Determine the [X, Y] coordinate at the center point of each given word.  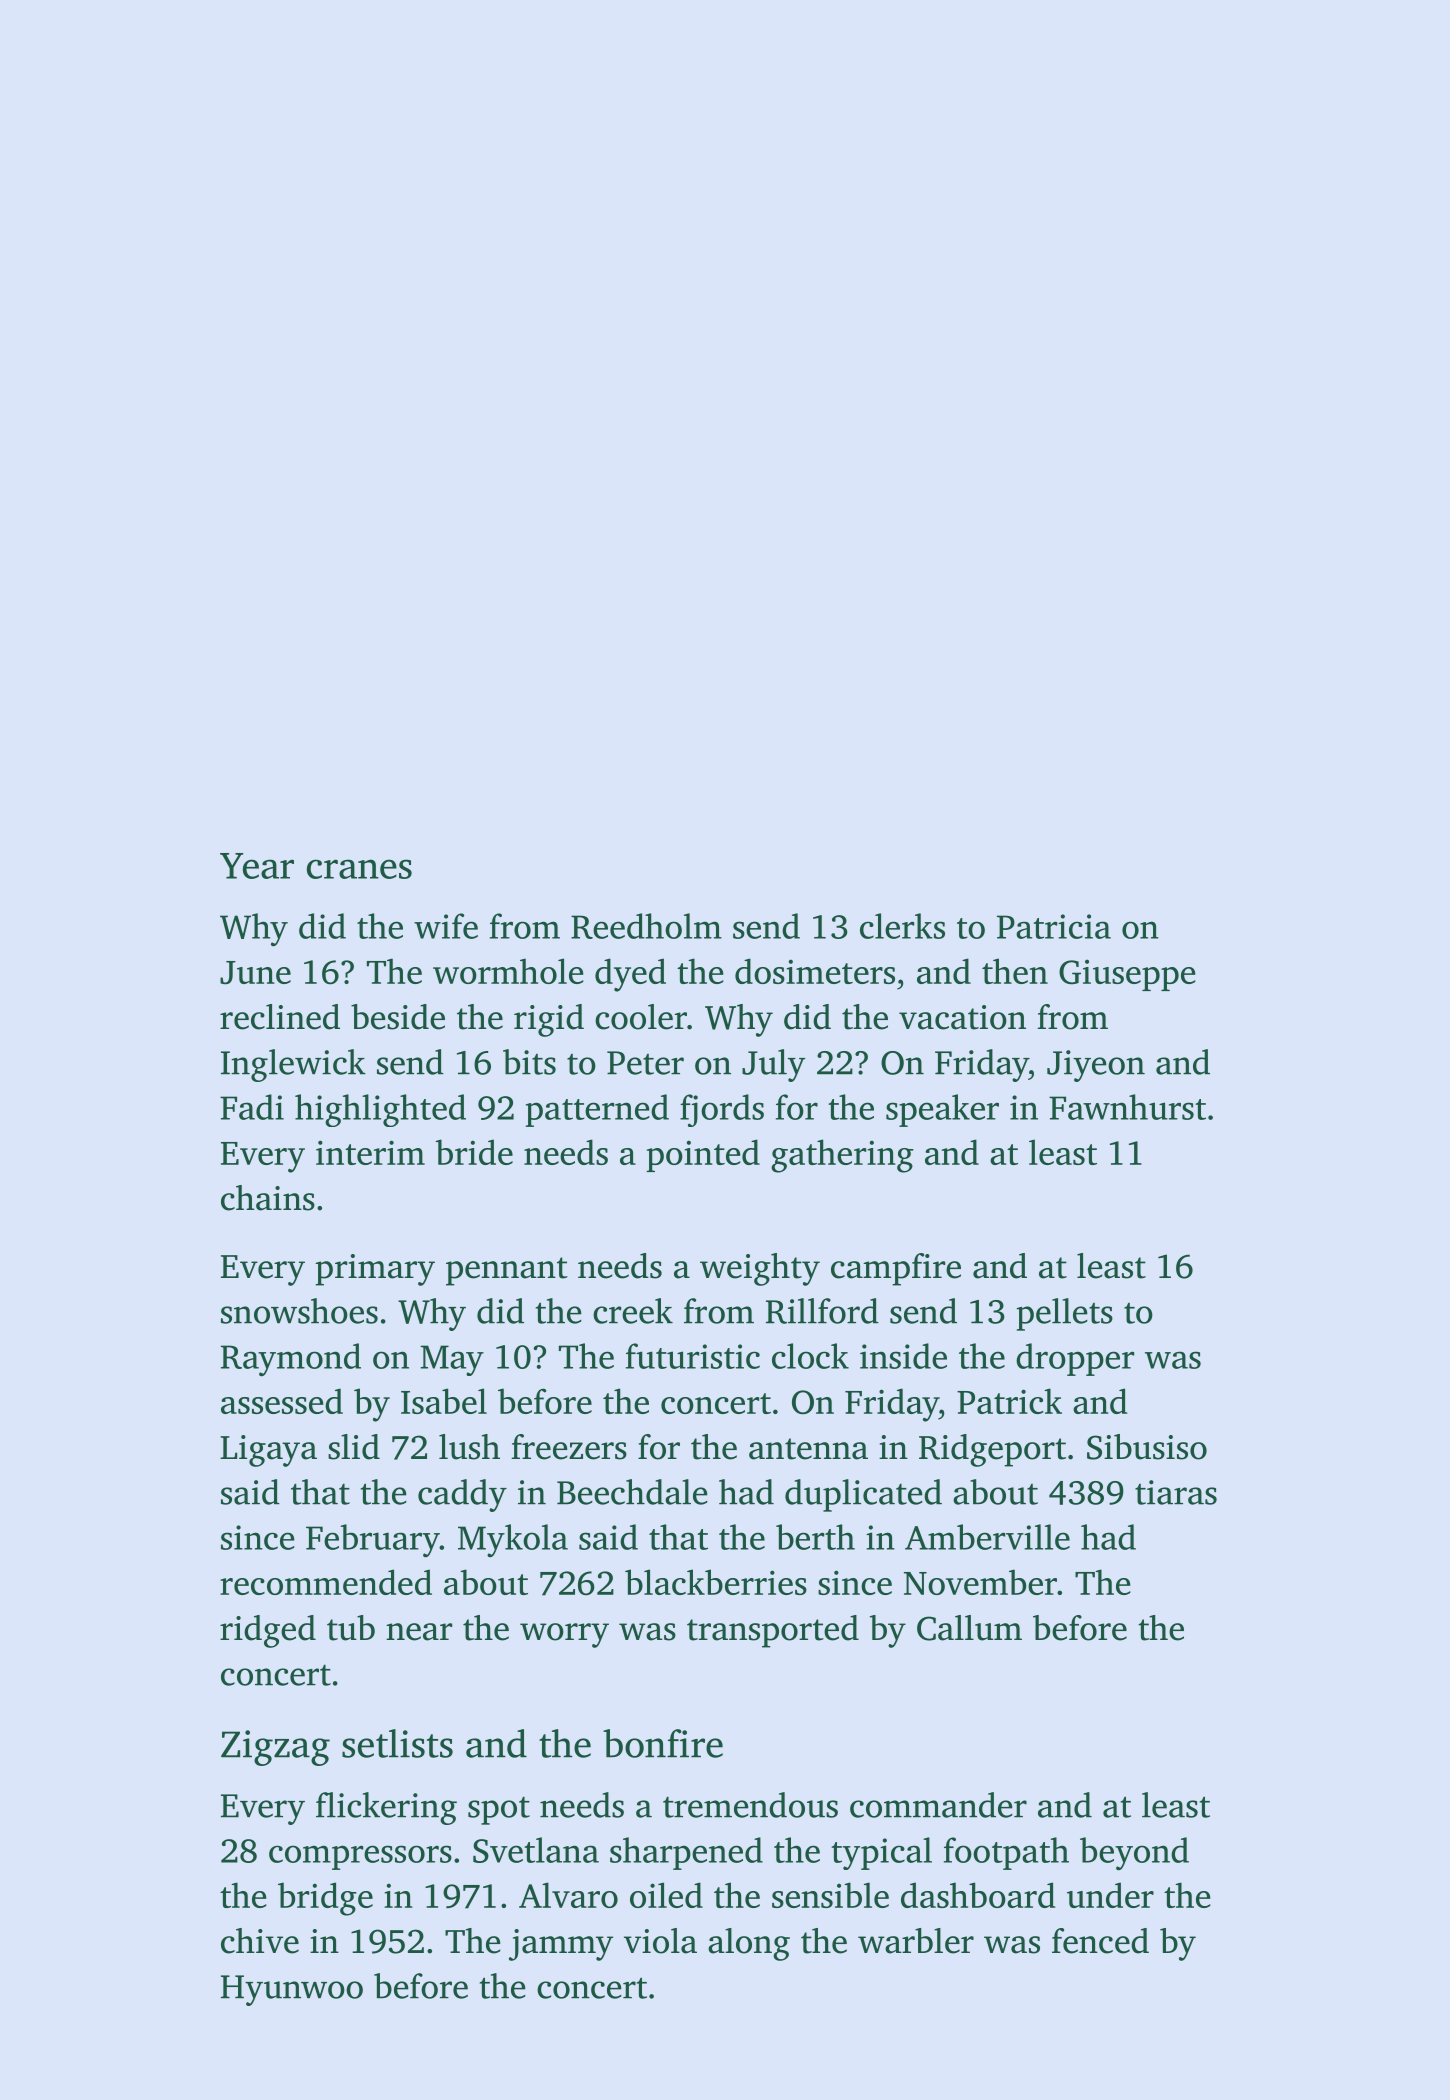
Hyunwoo [292, 1990]
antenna [808, 1449]
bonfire [663, 1743]
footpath [1006, 1853]
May [452, 1360]
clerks [902, 926]
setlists [397, 1743]
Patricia [1054, 926]
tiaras [1176, 1492]
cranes [359, 869]
